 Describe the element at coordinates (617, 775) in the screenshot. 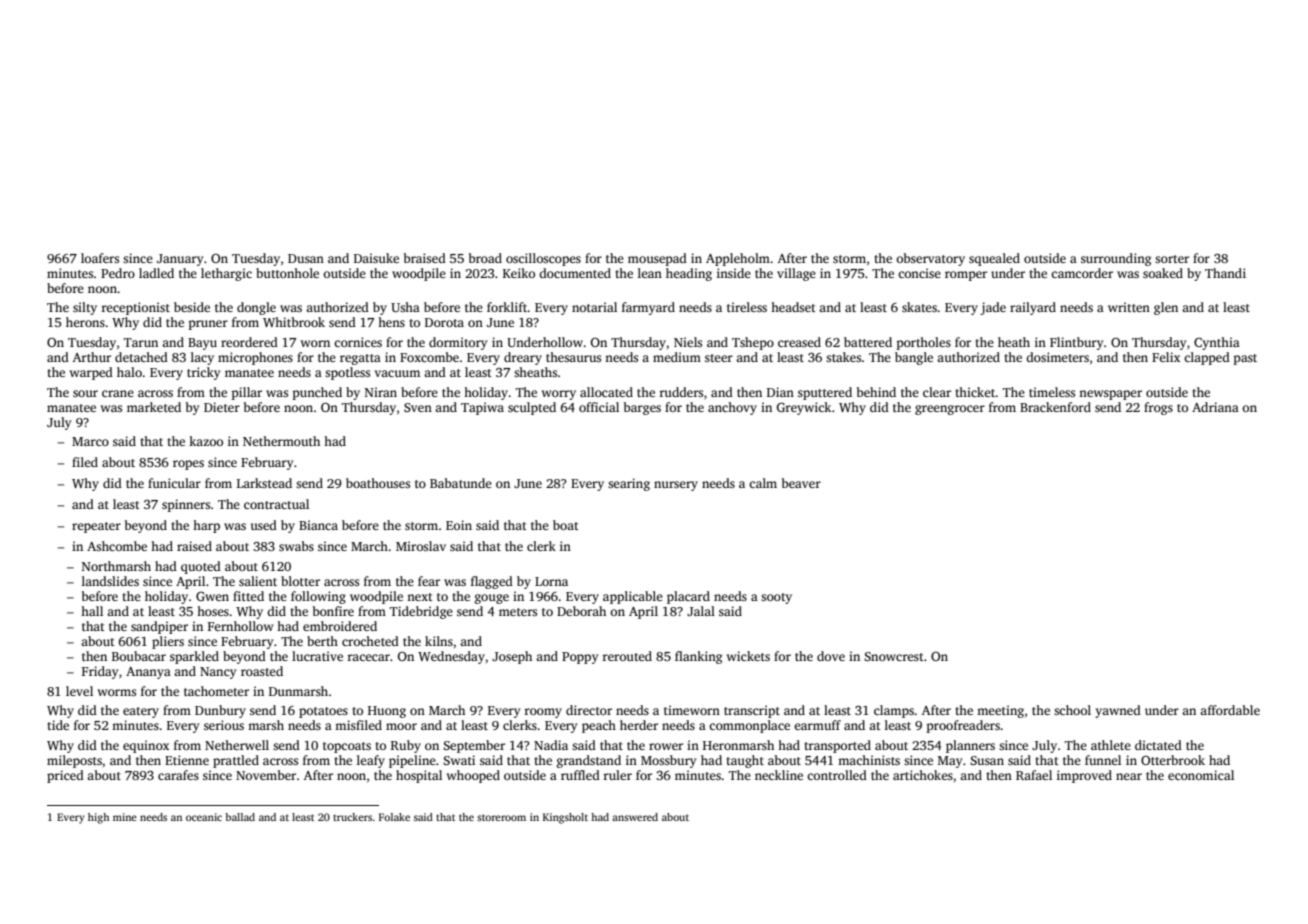

I see `ruler` at that location.
